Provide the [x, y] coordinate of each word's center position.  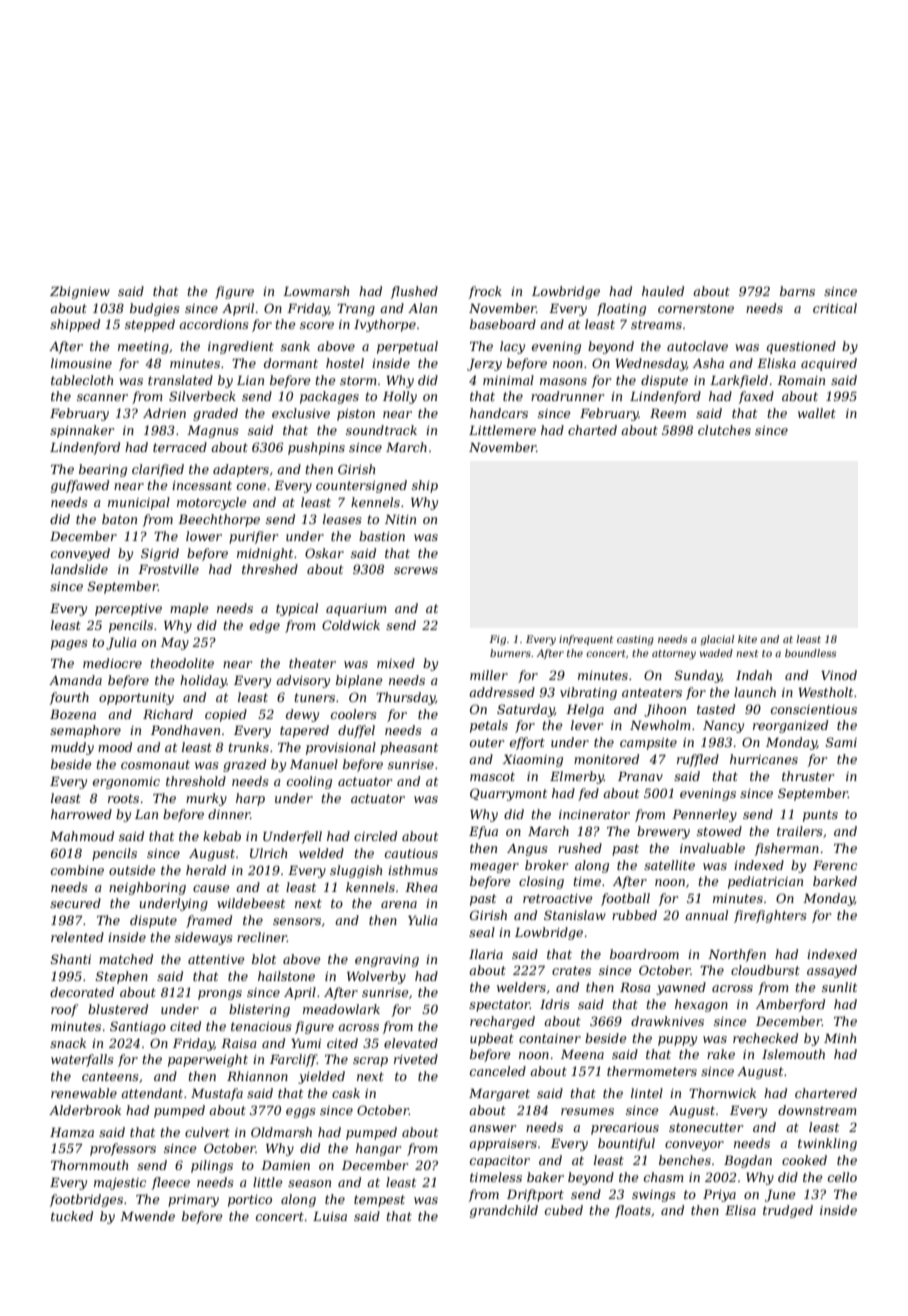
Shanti [71, 959]
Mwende [147, 1216]
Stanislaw [575, 915]
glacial [717, 640]
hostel [345, 363]
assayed [832, 971]
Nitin [400, 519]
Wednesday [651, 364]
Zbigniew [80, 292]
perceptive [128, 610]
